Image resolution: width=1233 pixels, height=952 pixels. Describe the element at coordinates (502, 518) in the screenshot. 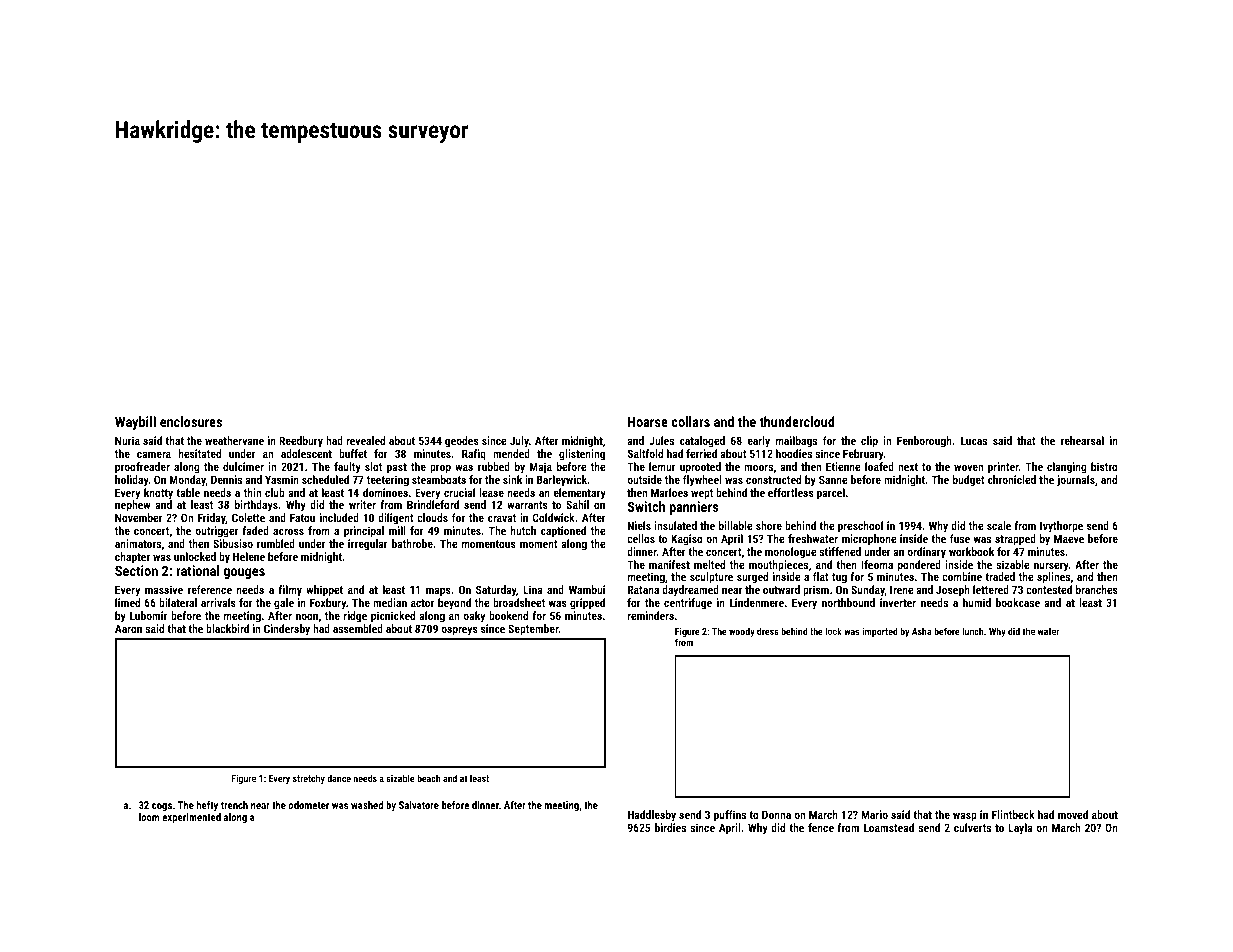

I see `cravat` at that location.
